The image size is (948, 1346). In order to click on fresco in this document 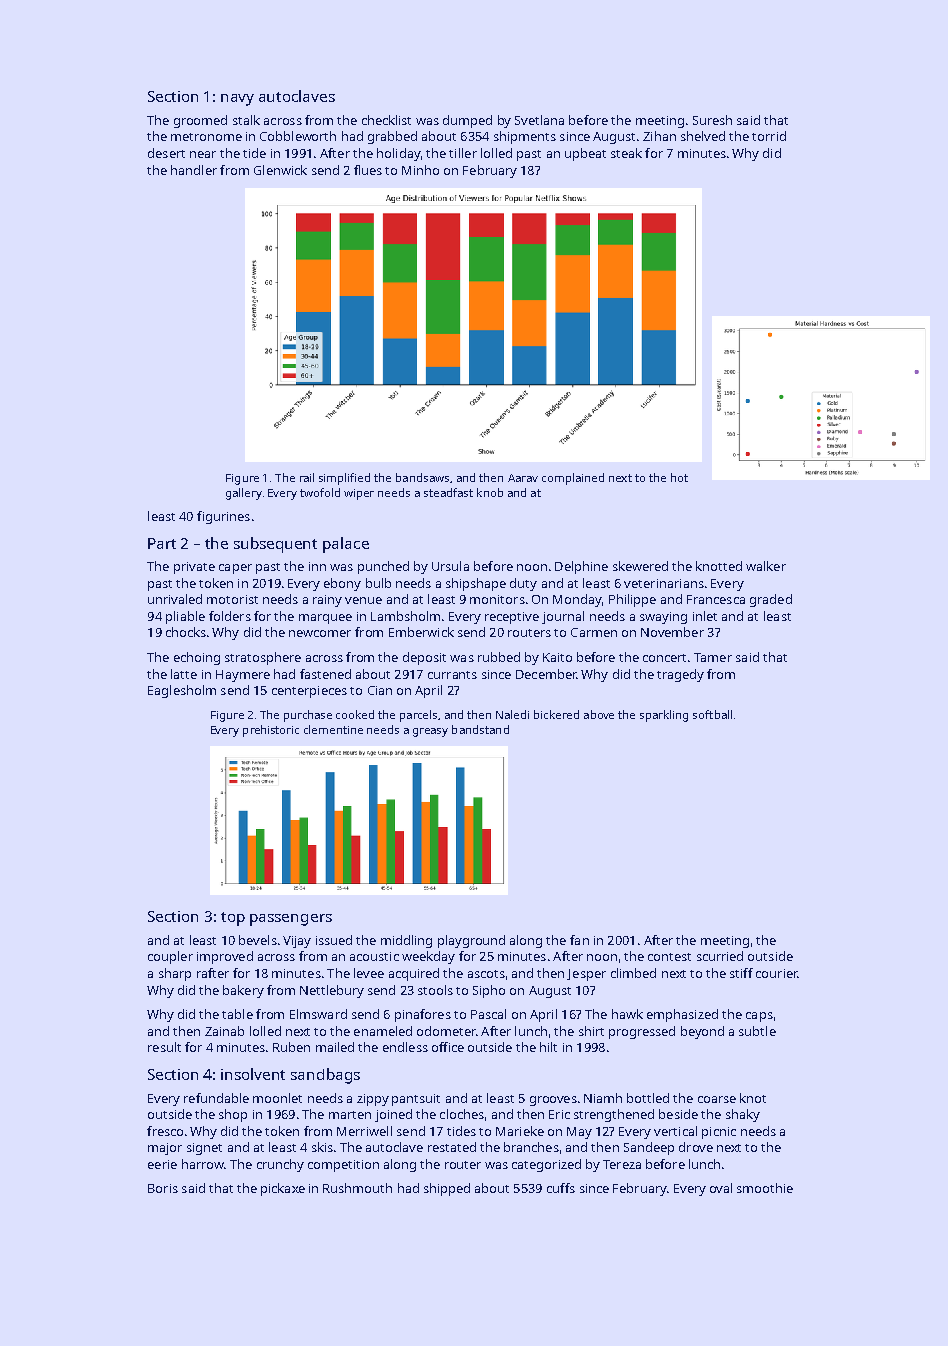, I will do `click(165, 1131)`.
